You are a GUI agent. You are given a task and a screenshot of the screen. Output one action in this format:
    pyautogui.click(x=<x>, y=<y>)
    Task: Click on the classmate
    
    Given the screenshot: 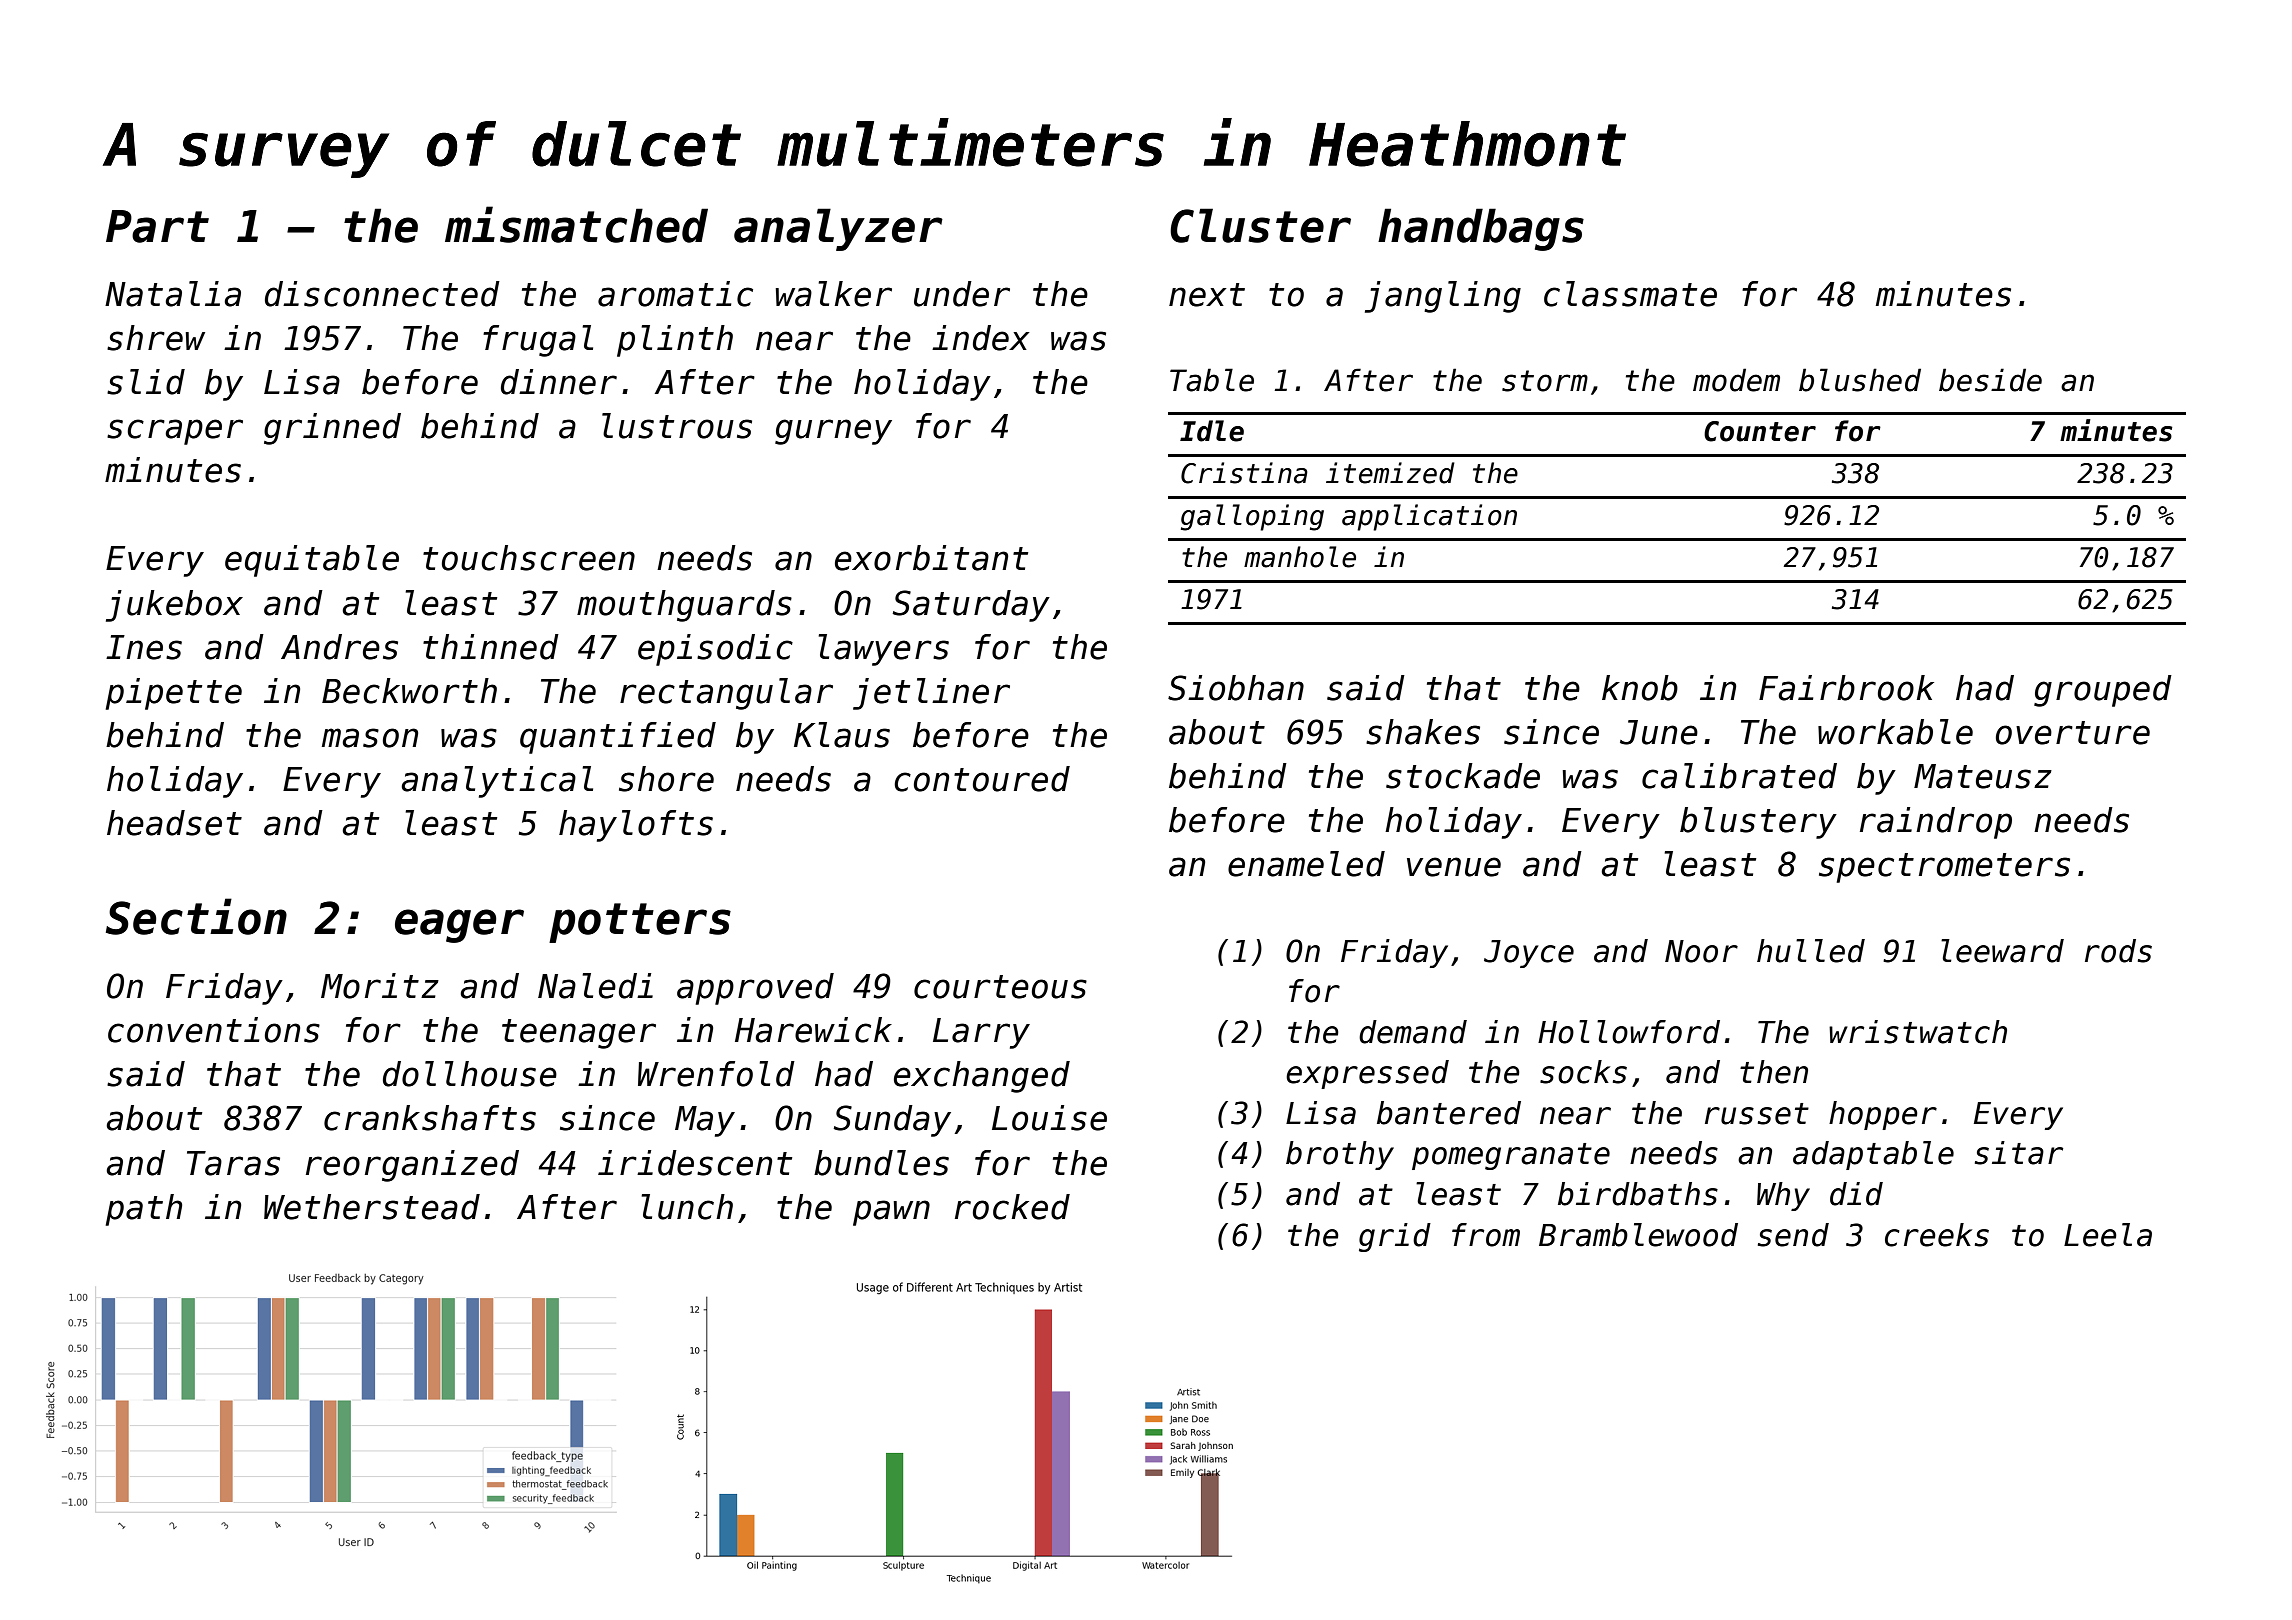 What is the action you would take?
    pyautogui.click(x=1630, y=294)
